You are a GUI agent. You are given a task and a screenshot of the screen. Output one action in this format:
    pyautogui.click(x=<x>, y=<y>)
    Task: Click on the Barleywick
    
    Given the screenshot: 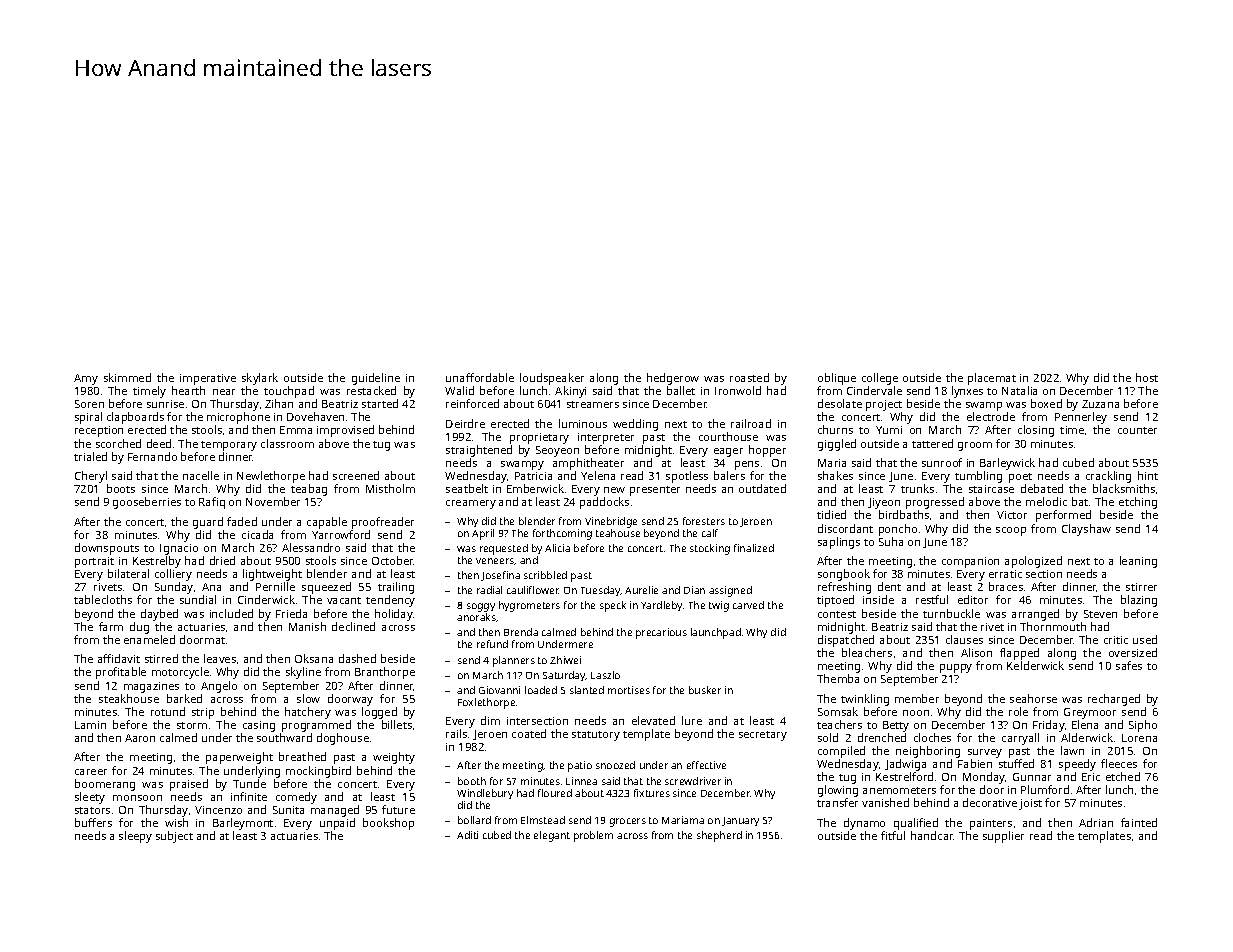 What is the action you would take?
    pyautogui.click(x=1007, y=464)
